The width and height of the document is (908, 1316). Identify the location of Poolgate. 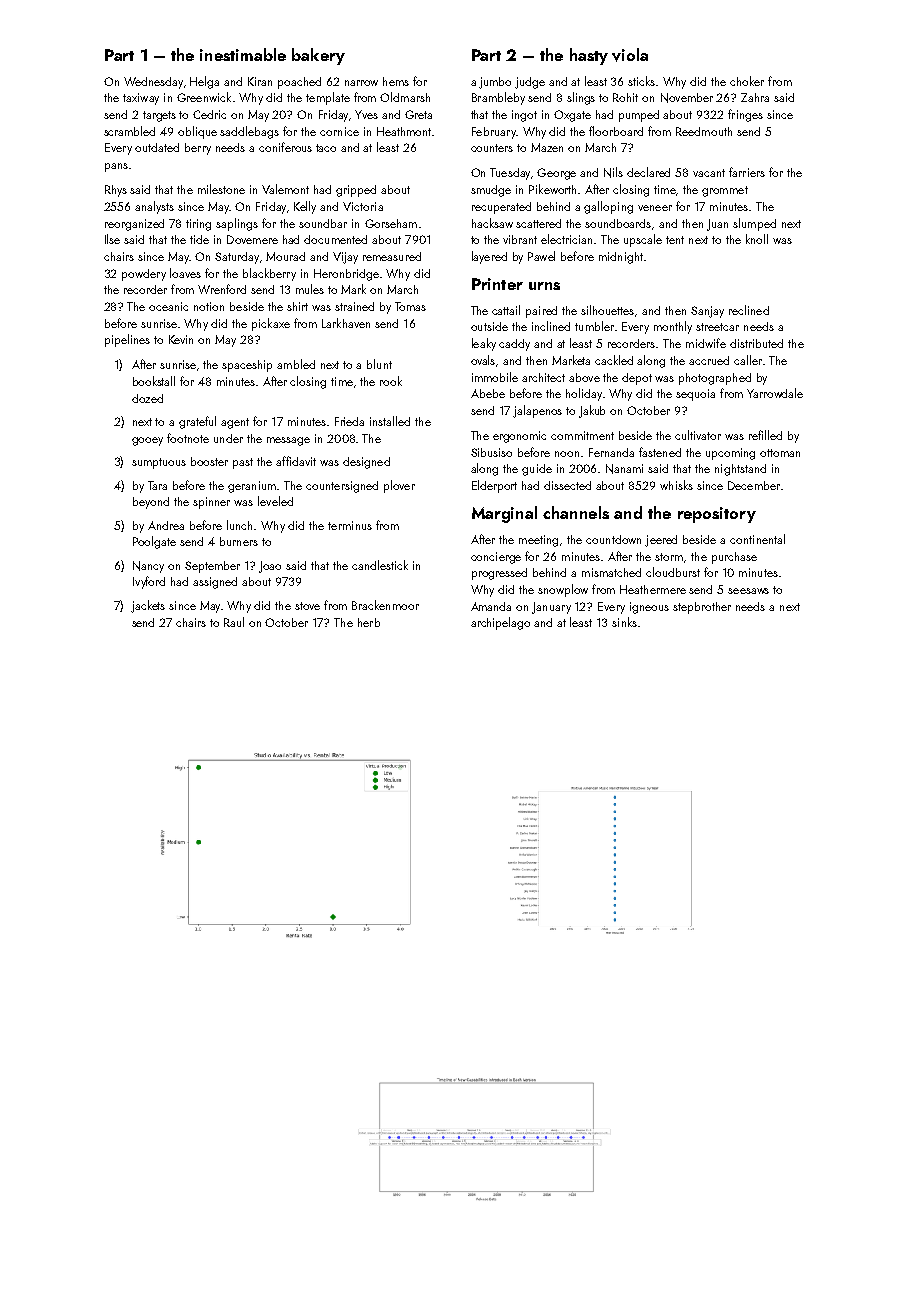
(154, 542).
